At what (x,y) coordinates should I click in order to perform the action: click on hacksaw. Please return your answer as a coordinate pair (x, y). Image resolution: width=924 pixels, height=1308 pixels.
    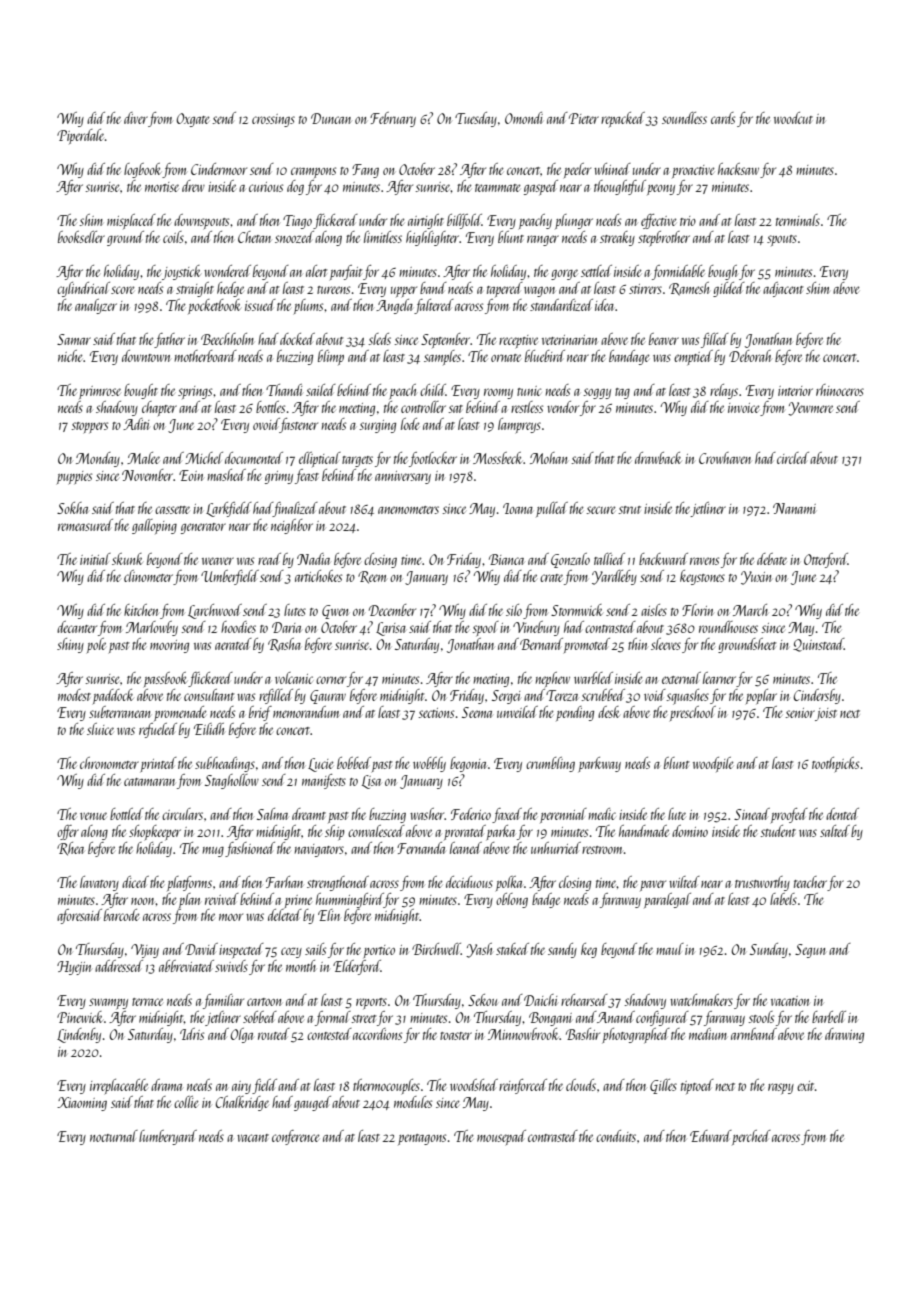
    Looking at the image, I should click on (738, 169).
